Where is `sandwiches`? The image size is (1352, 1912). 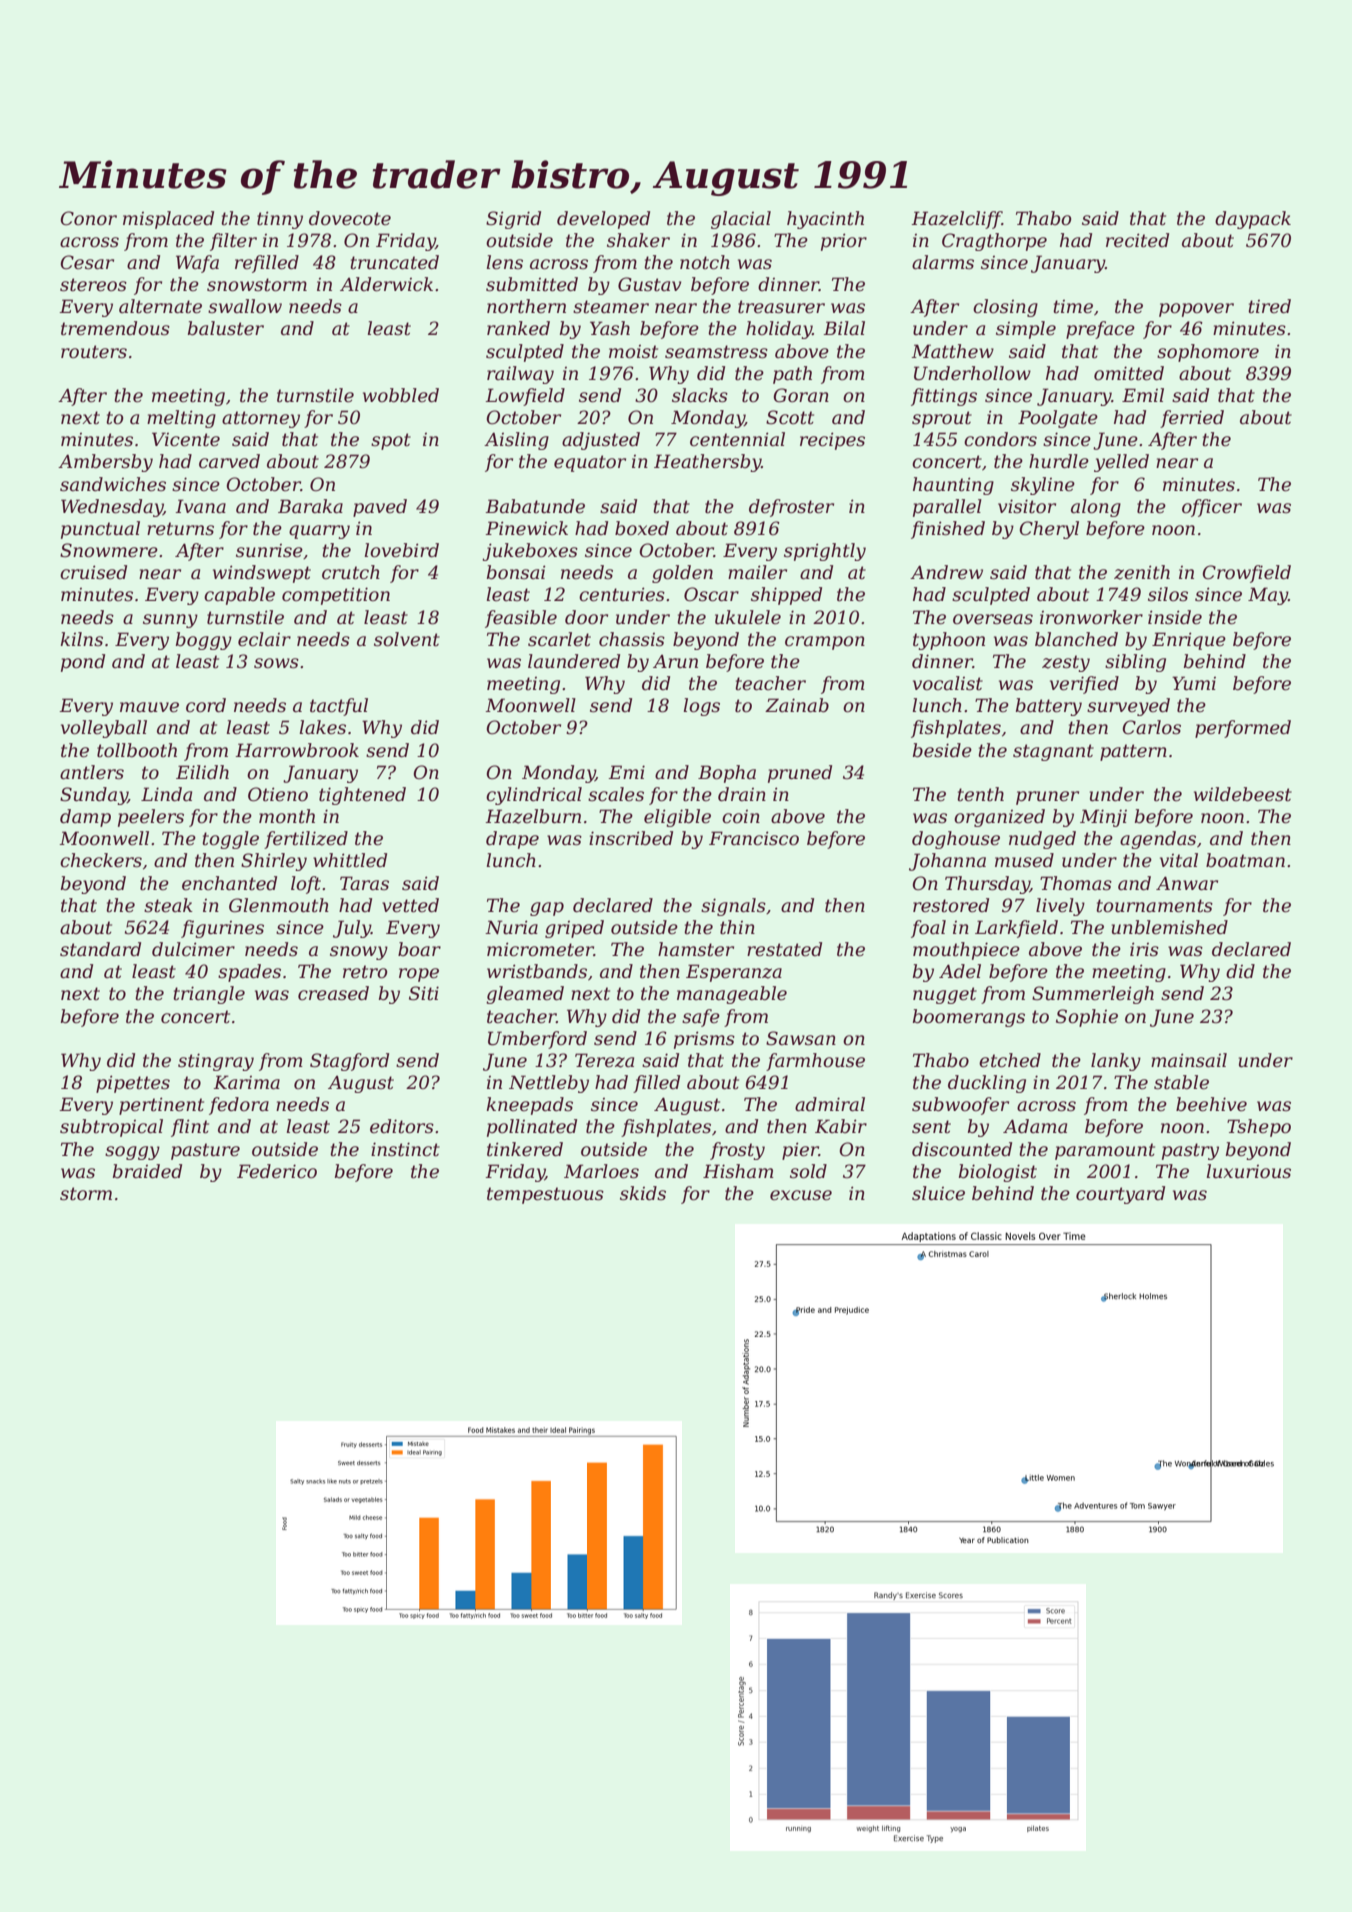
sandwiches is located at coordinates (113, 484).
